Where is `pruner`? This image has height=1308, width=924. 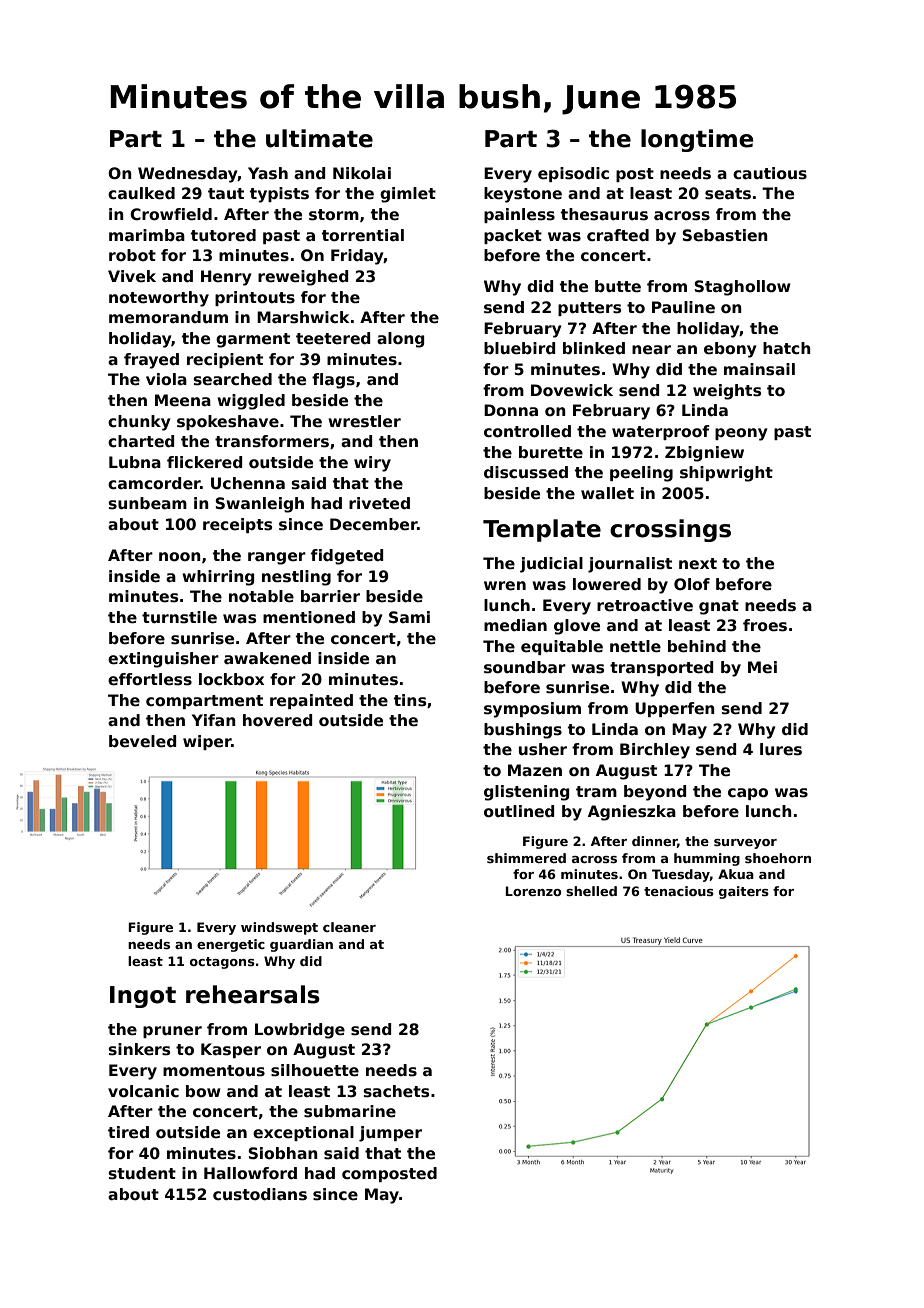 pruner is located at coordinates (172, 1032).
